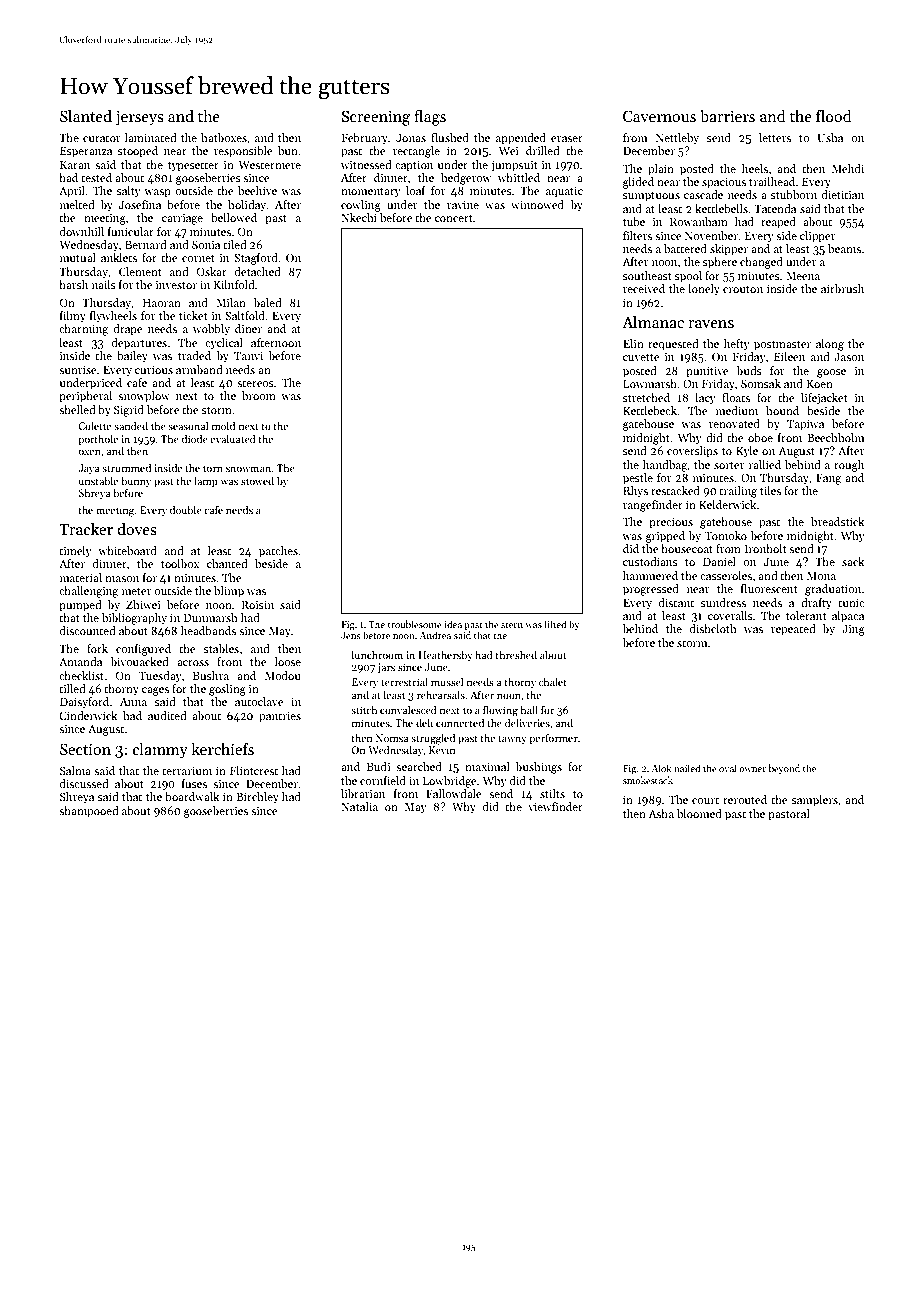 The image size is (924, 1308). Describe the element at coordinates (633, 343) in the page. I see `Elin` at that location.
